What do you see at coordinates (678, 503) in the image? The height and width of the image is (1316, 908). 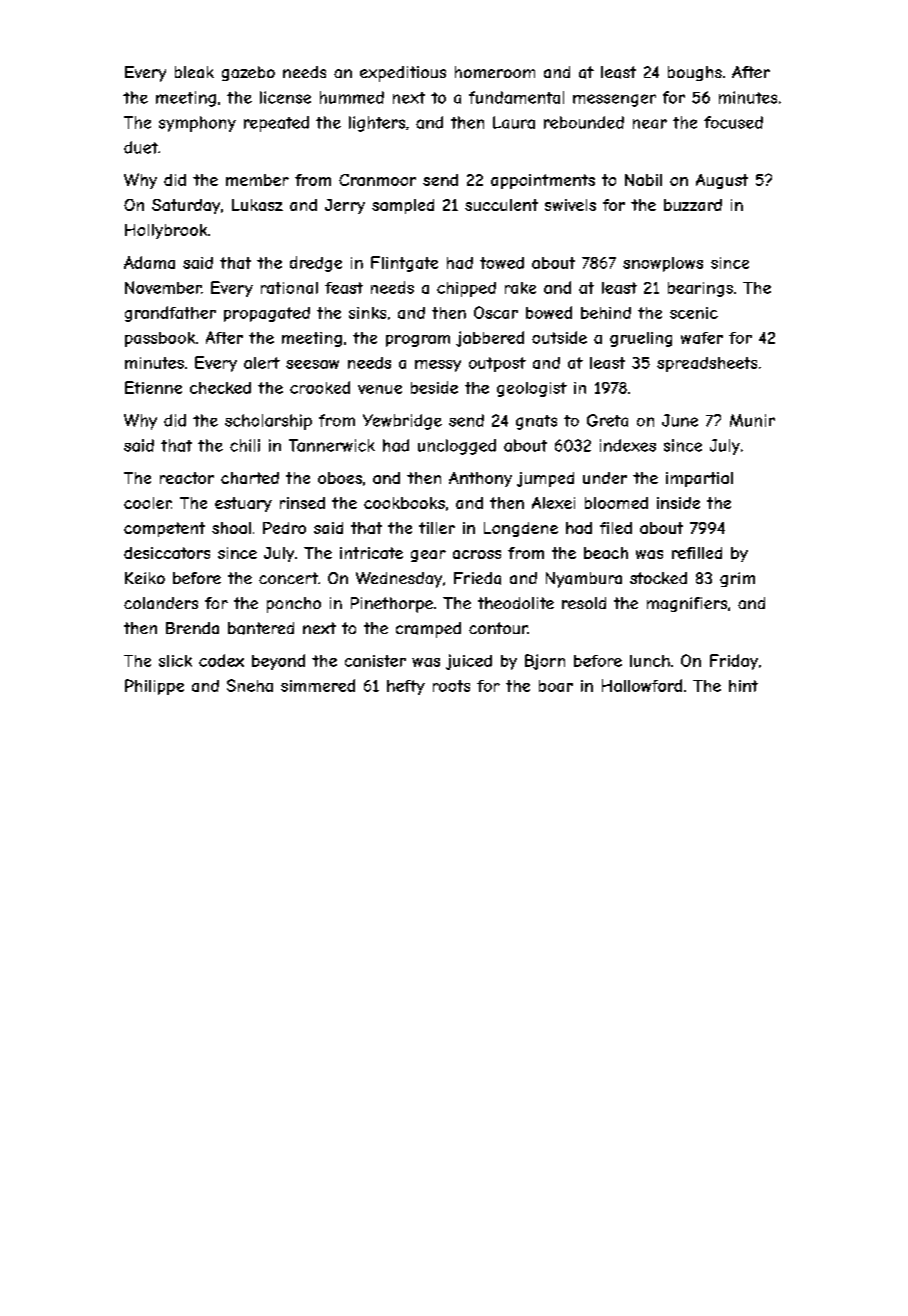 I see `inside` at bounding box center [678, 503].
